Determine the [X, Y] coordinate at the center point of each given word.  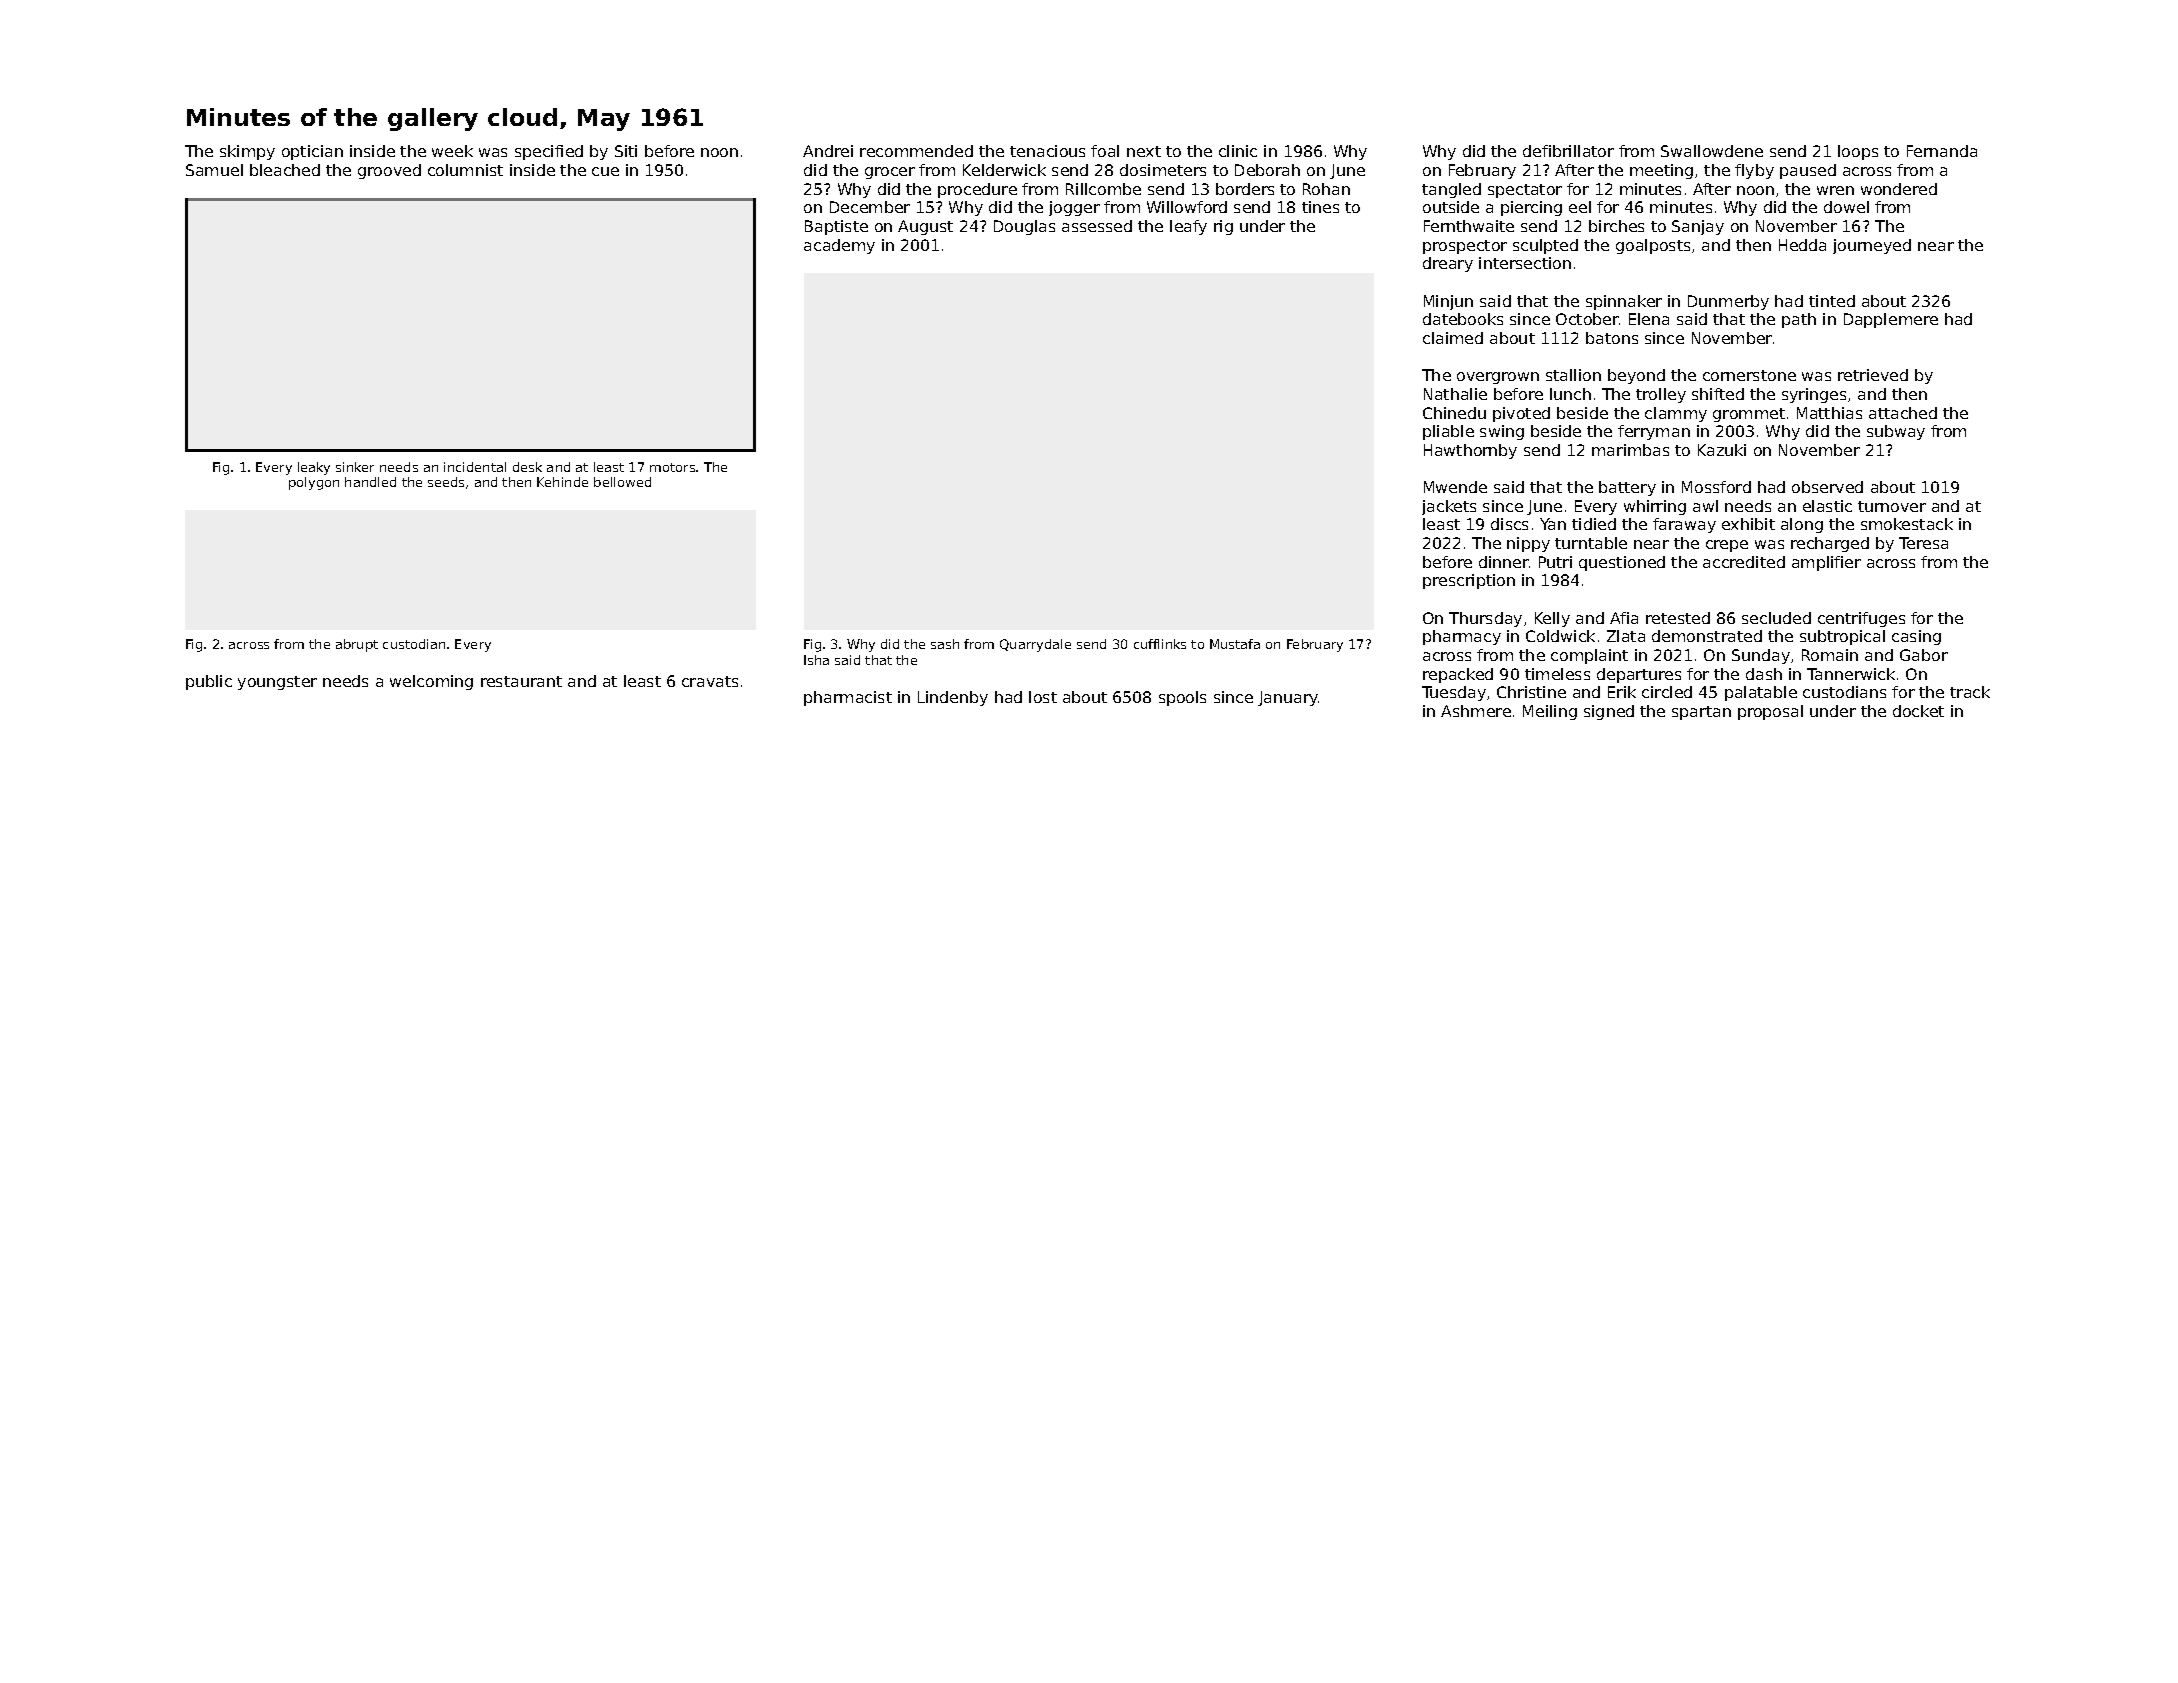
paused [1808, 171]
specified [549, 152]
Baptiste [836, 227]
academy [839, 246]
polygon [314, 483]
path [1799, 320]
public [209, 682]
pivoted [1521, 414]
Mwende [1455, 487]
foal [1105, 151]
